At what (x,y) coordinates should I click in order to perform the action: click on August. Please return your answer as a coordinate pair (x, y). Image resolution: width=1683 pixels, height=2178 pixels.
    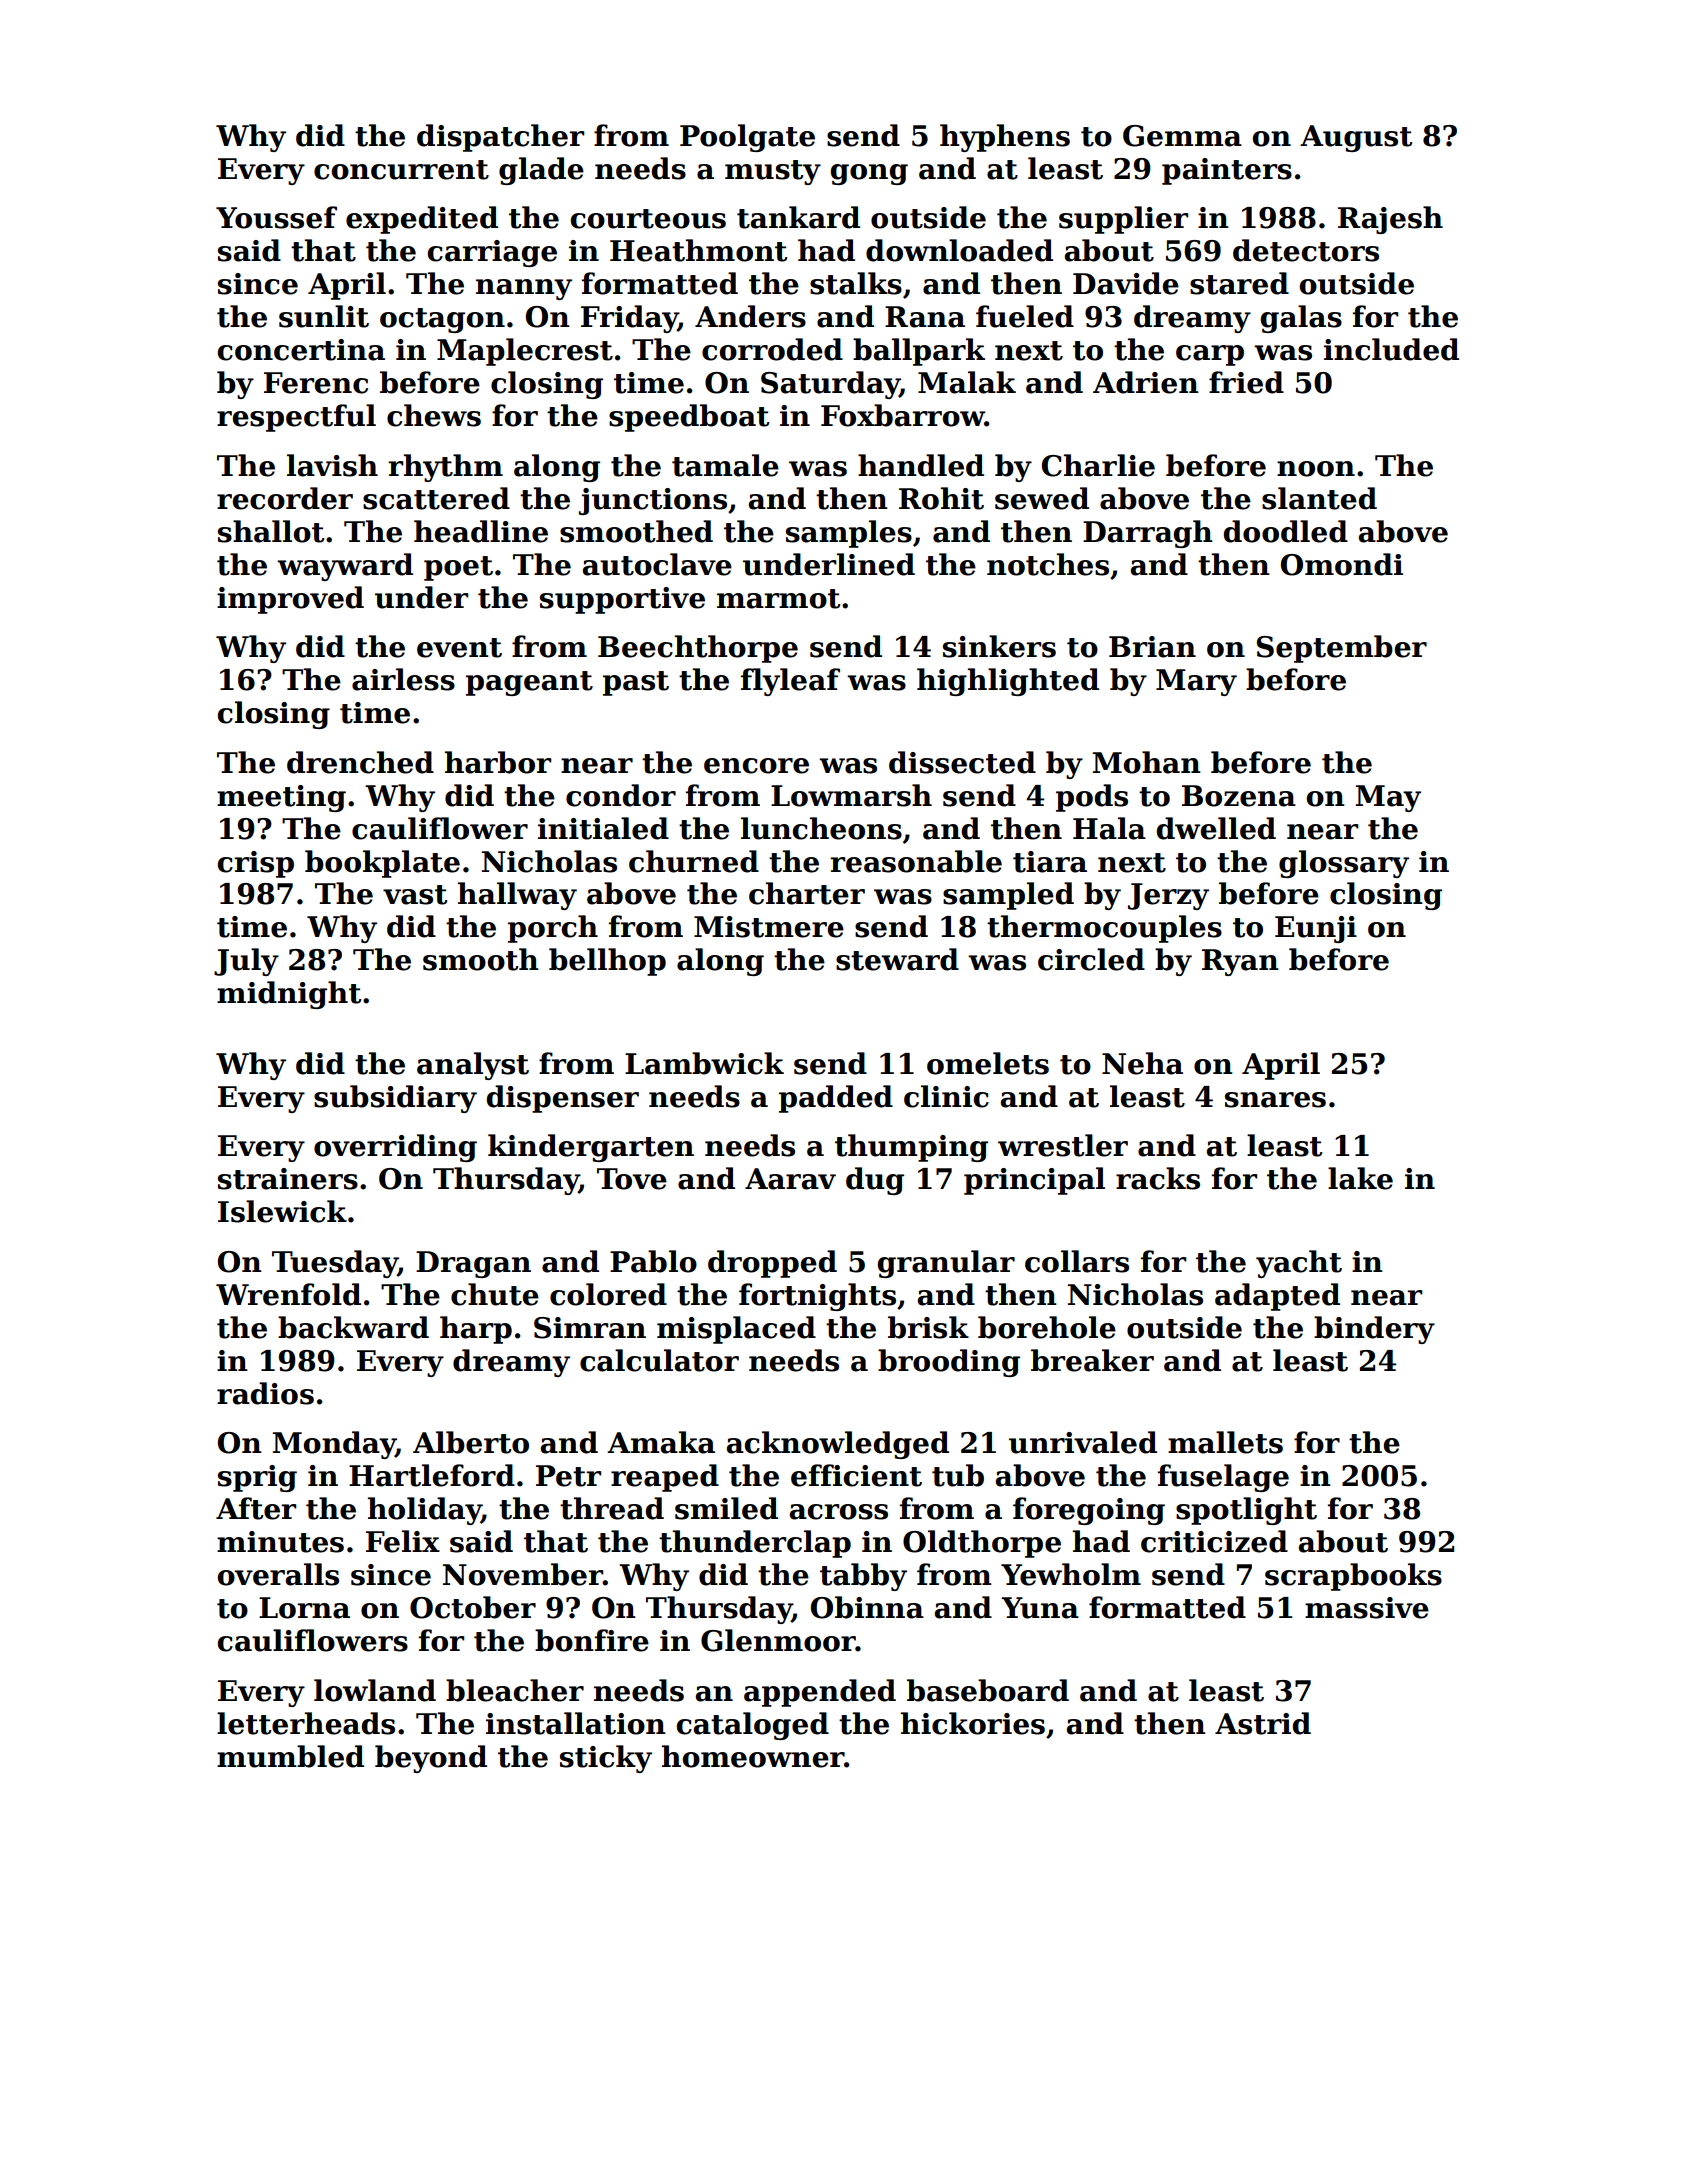
    Looking at the image, I should click on (1356, 138).
